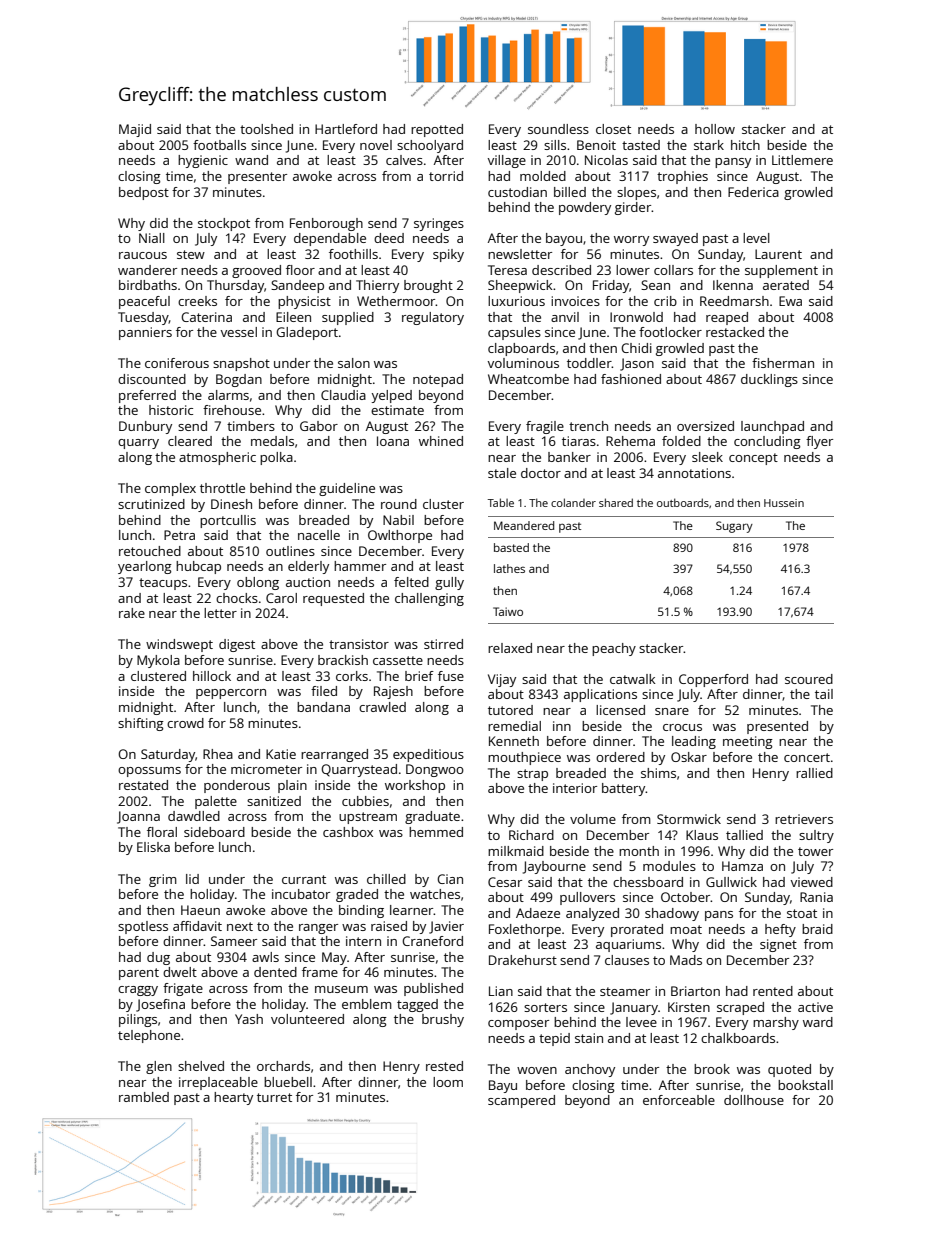 This screenshot has width=952, height=1233. I want to click on relaxed, so click(510, 648).
